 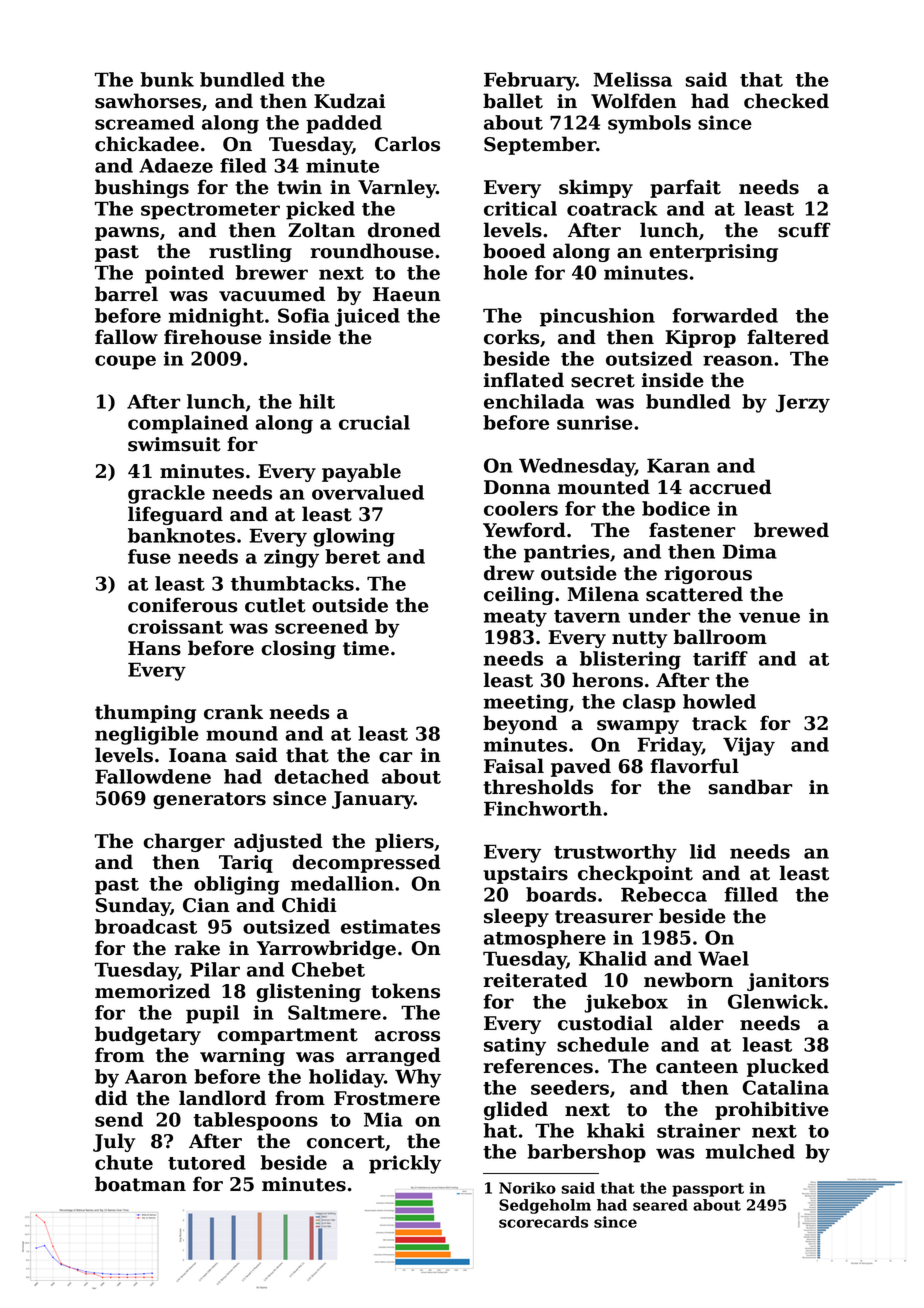 What do you see at coordinates (405, 1164) in the screenshot?
I see `prickly` at bounding box center [405, 1164].
